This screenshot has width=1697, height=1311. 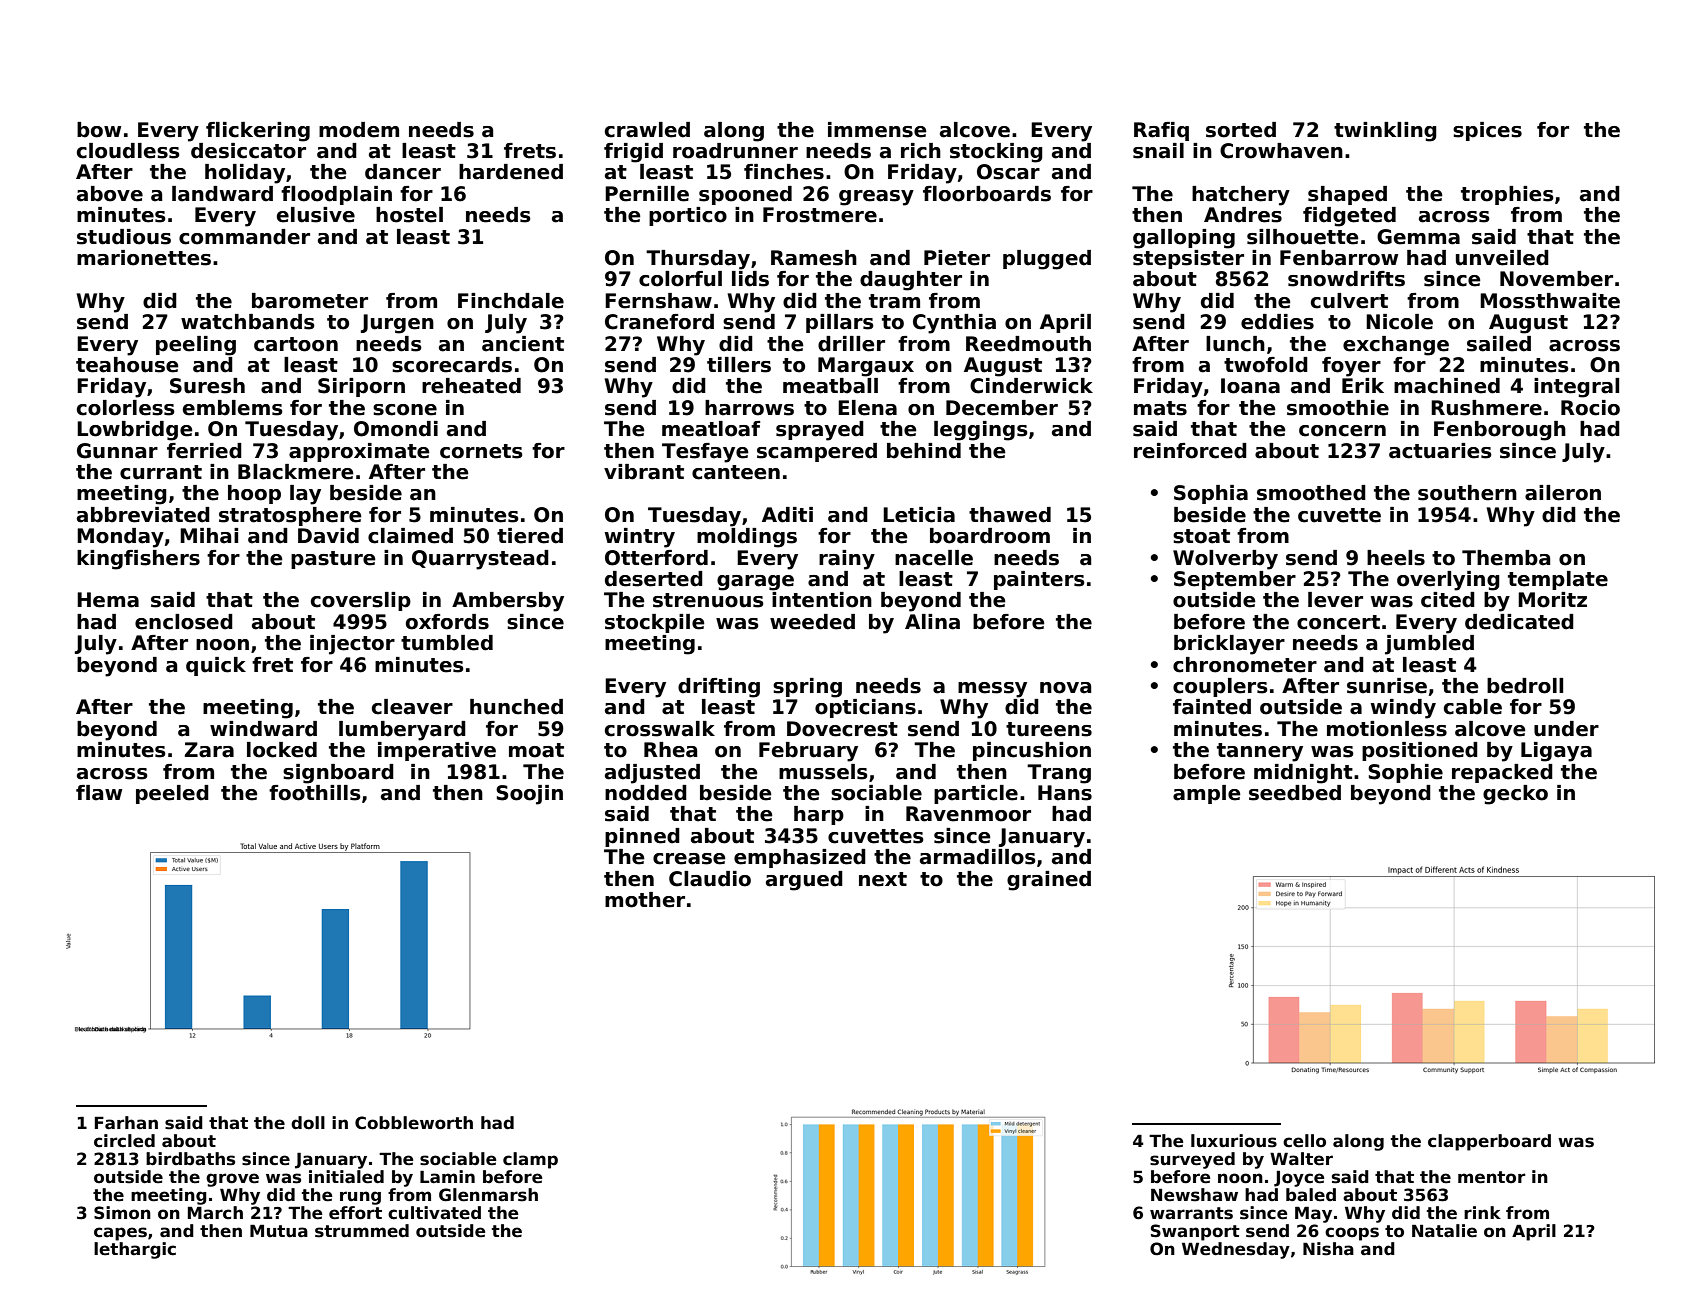 I want to click on flaw, so click(x=99, y=793).
